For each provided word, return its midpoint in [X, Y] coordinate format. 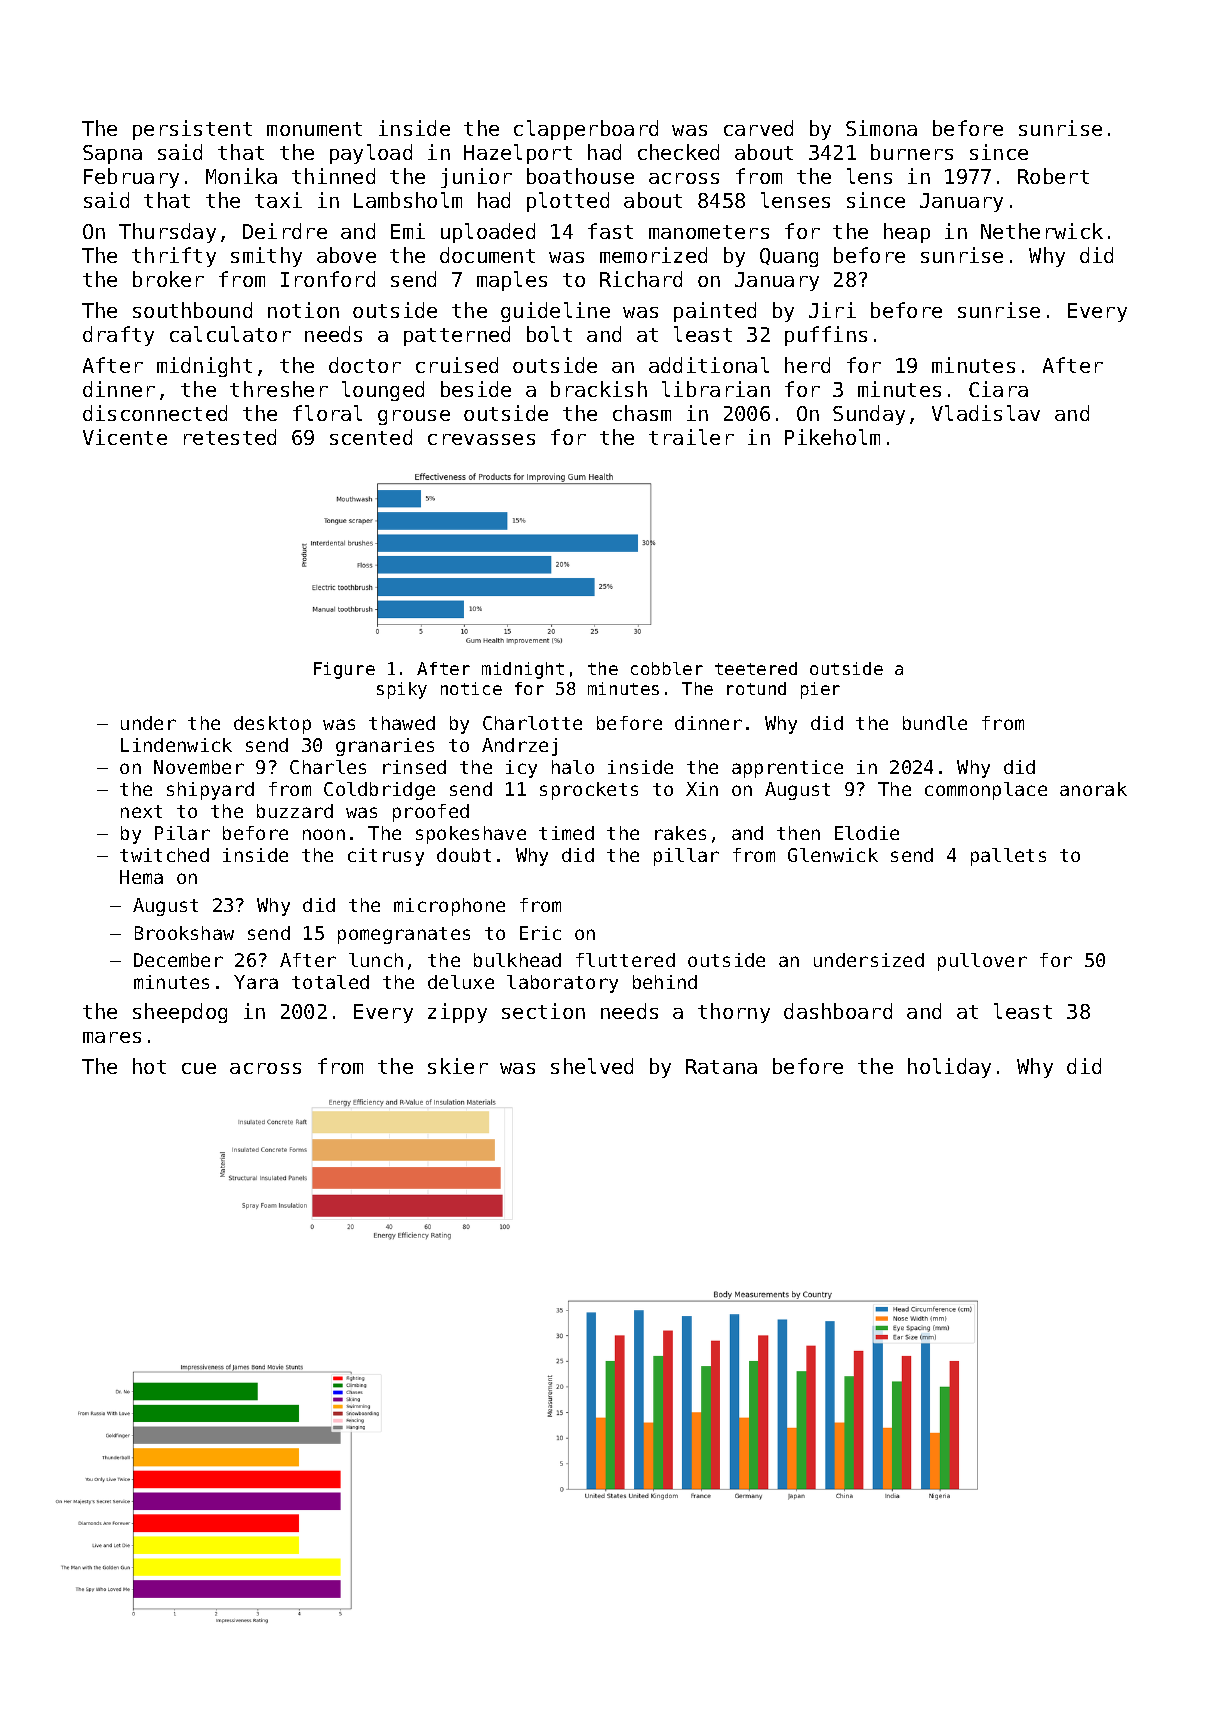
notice [471, 688]
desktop [272, 725]
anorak [1093, 789]
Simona [881, 128]
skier [458, 1066]
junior [476, 178]
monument [314, 129]
